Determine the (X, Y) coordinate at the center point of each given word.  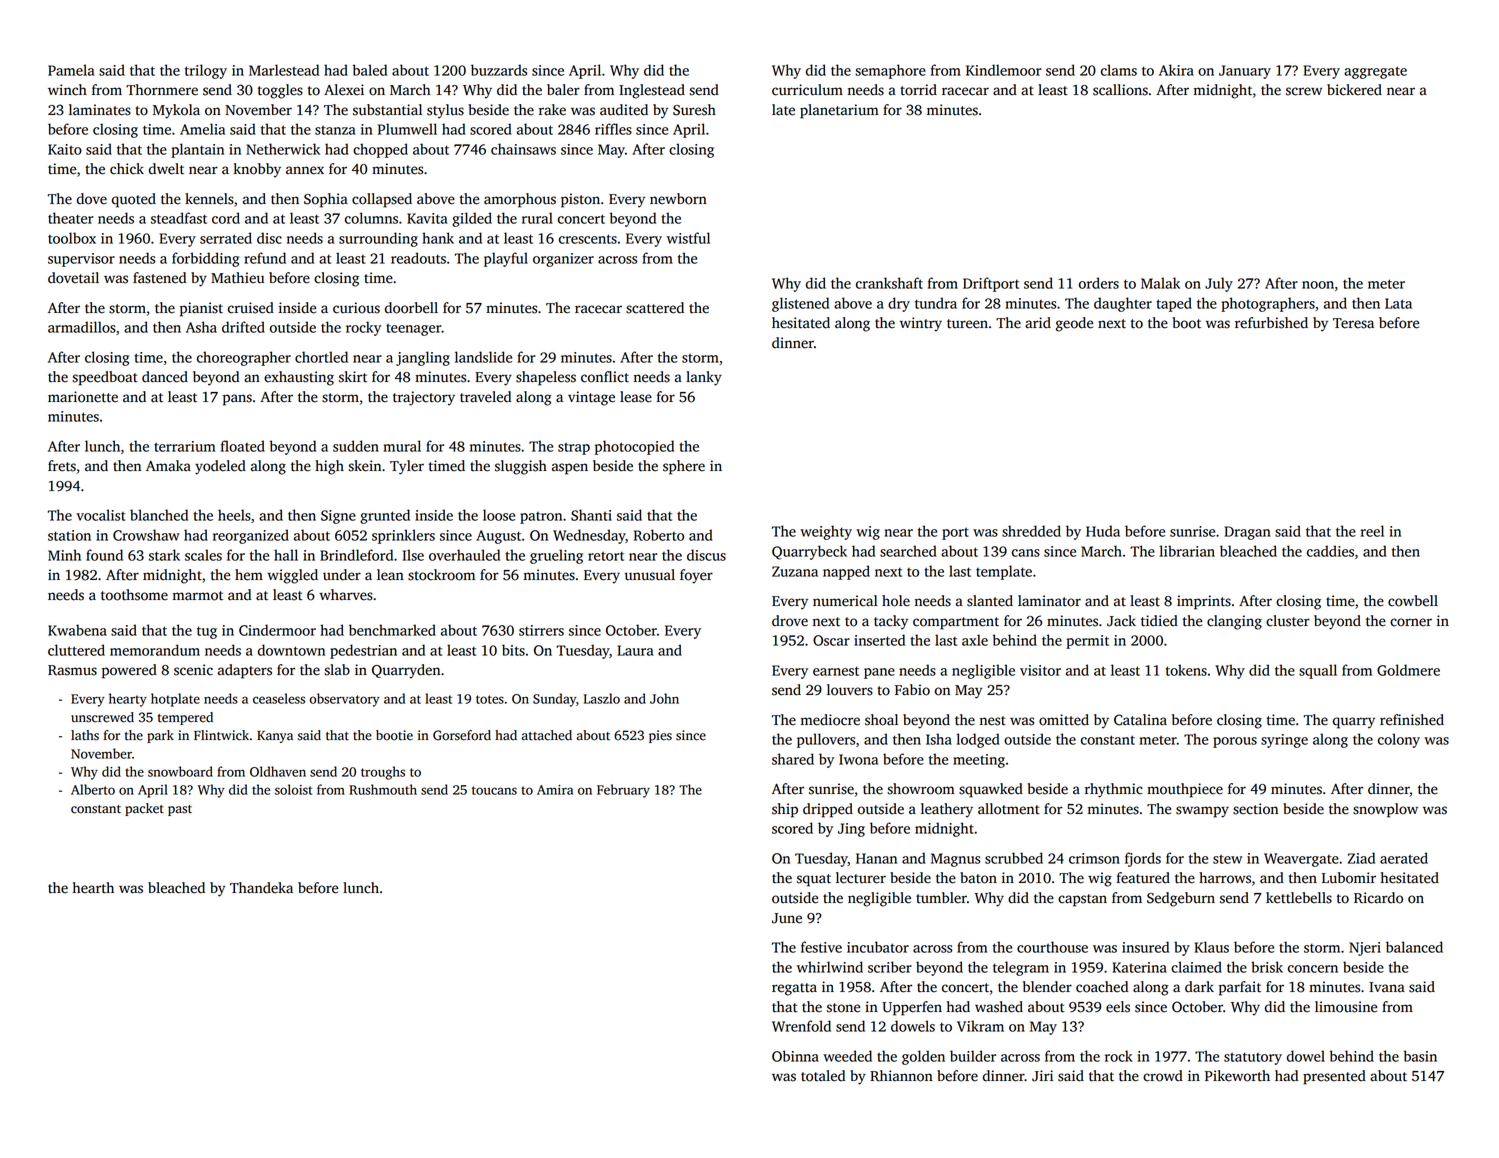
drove (790, 621)
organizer (563, 260)
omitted (1064, 720)
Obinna (795, 1056)
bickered (1354, 90)
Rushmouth (383, 789)
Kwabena (77, 630)
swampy (1202, 812)
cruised (251, 308)
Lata (1398, 303)
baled (370, 70)
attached (547, 735)
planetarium (839, 111)
